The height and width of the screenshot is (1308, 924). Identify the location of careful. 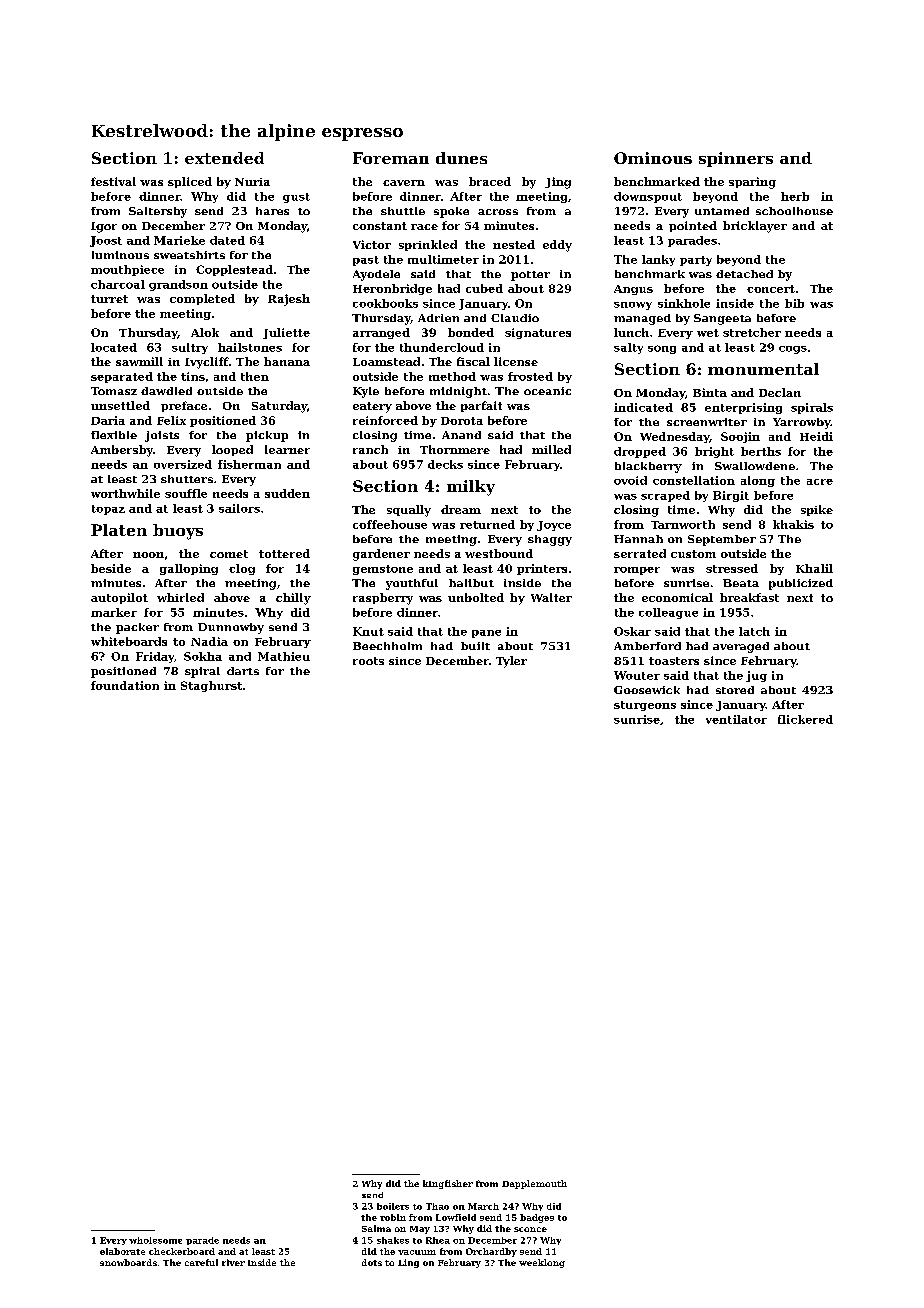
(201, 1262).
